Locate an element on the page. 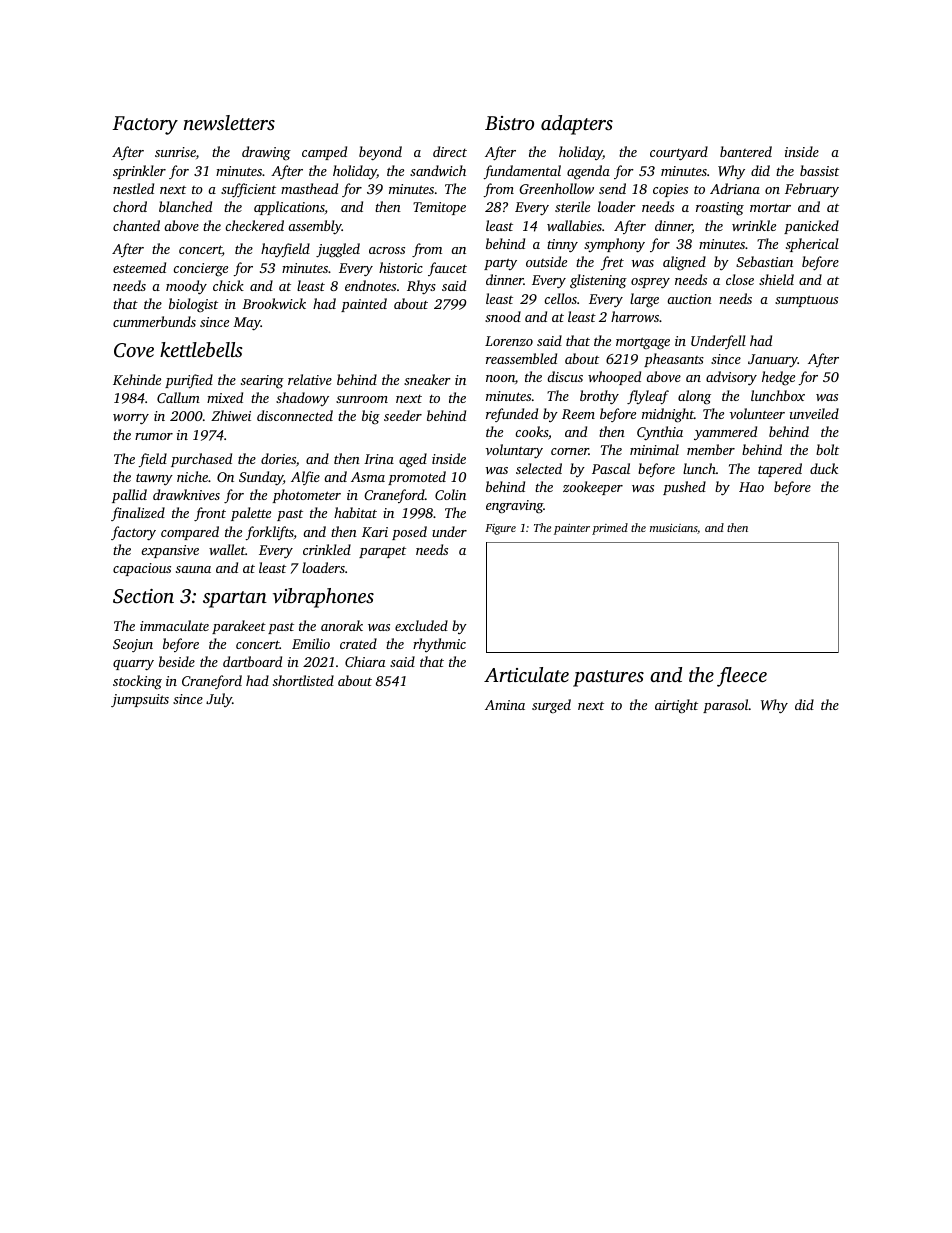 This image has height=1233, width=952. bantered is located at coordinates (746, 151).
